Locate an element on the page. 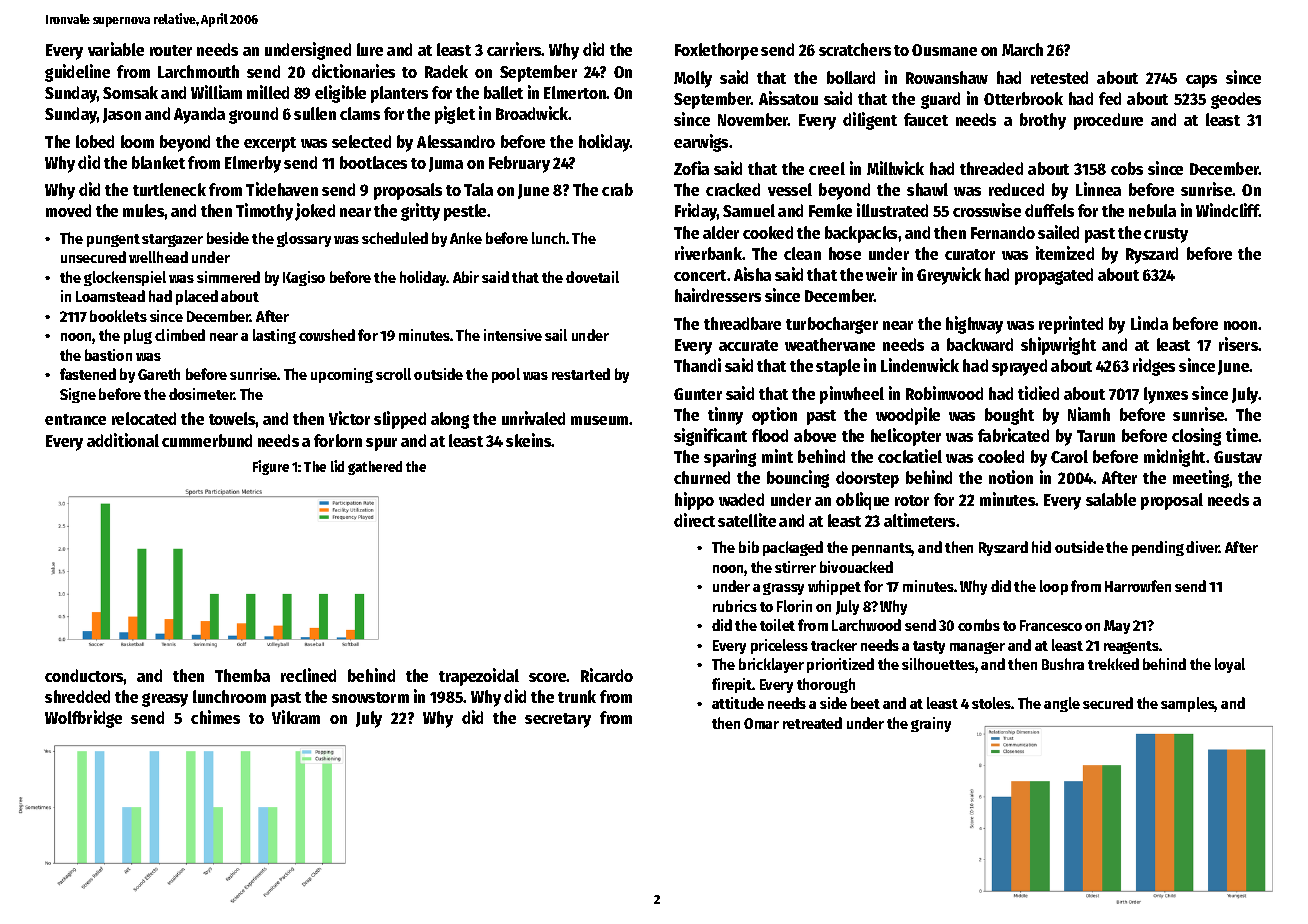  caps is located at coordinates (1201, 81).
